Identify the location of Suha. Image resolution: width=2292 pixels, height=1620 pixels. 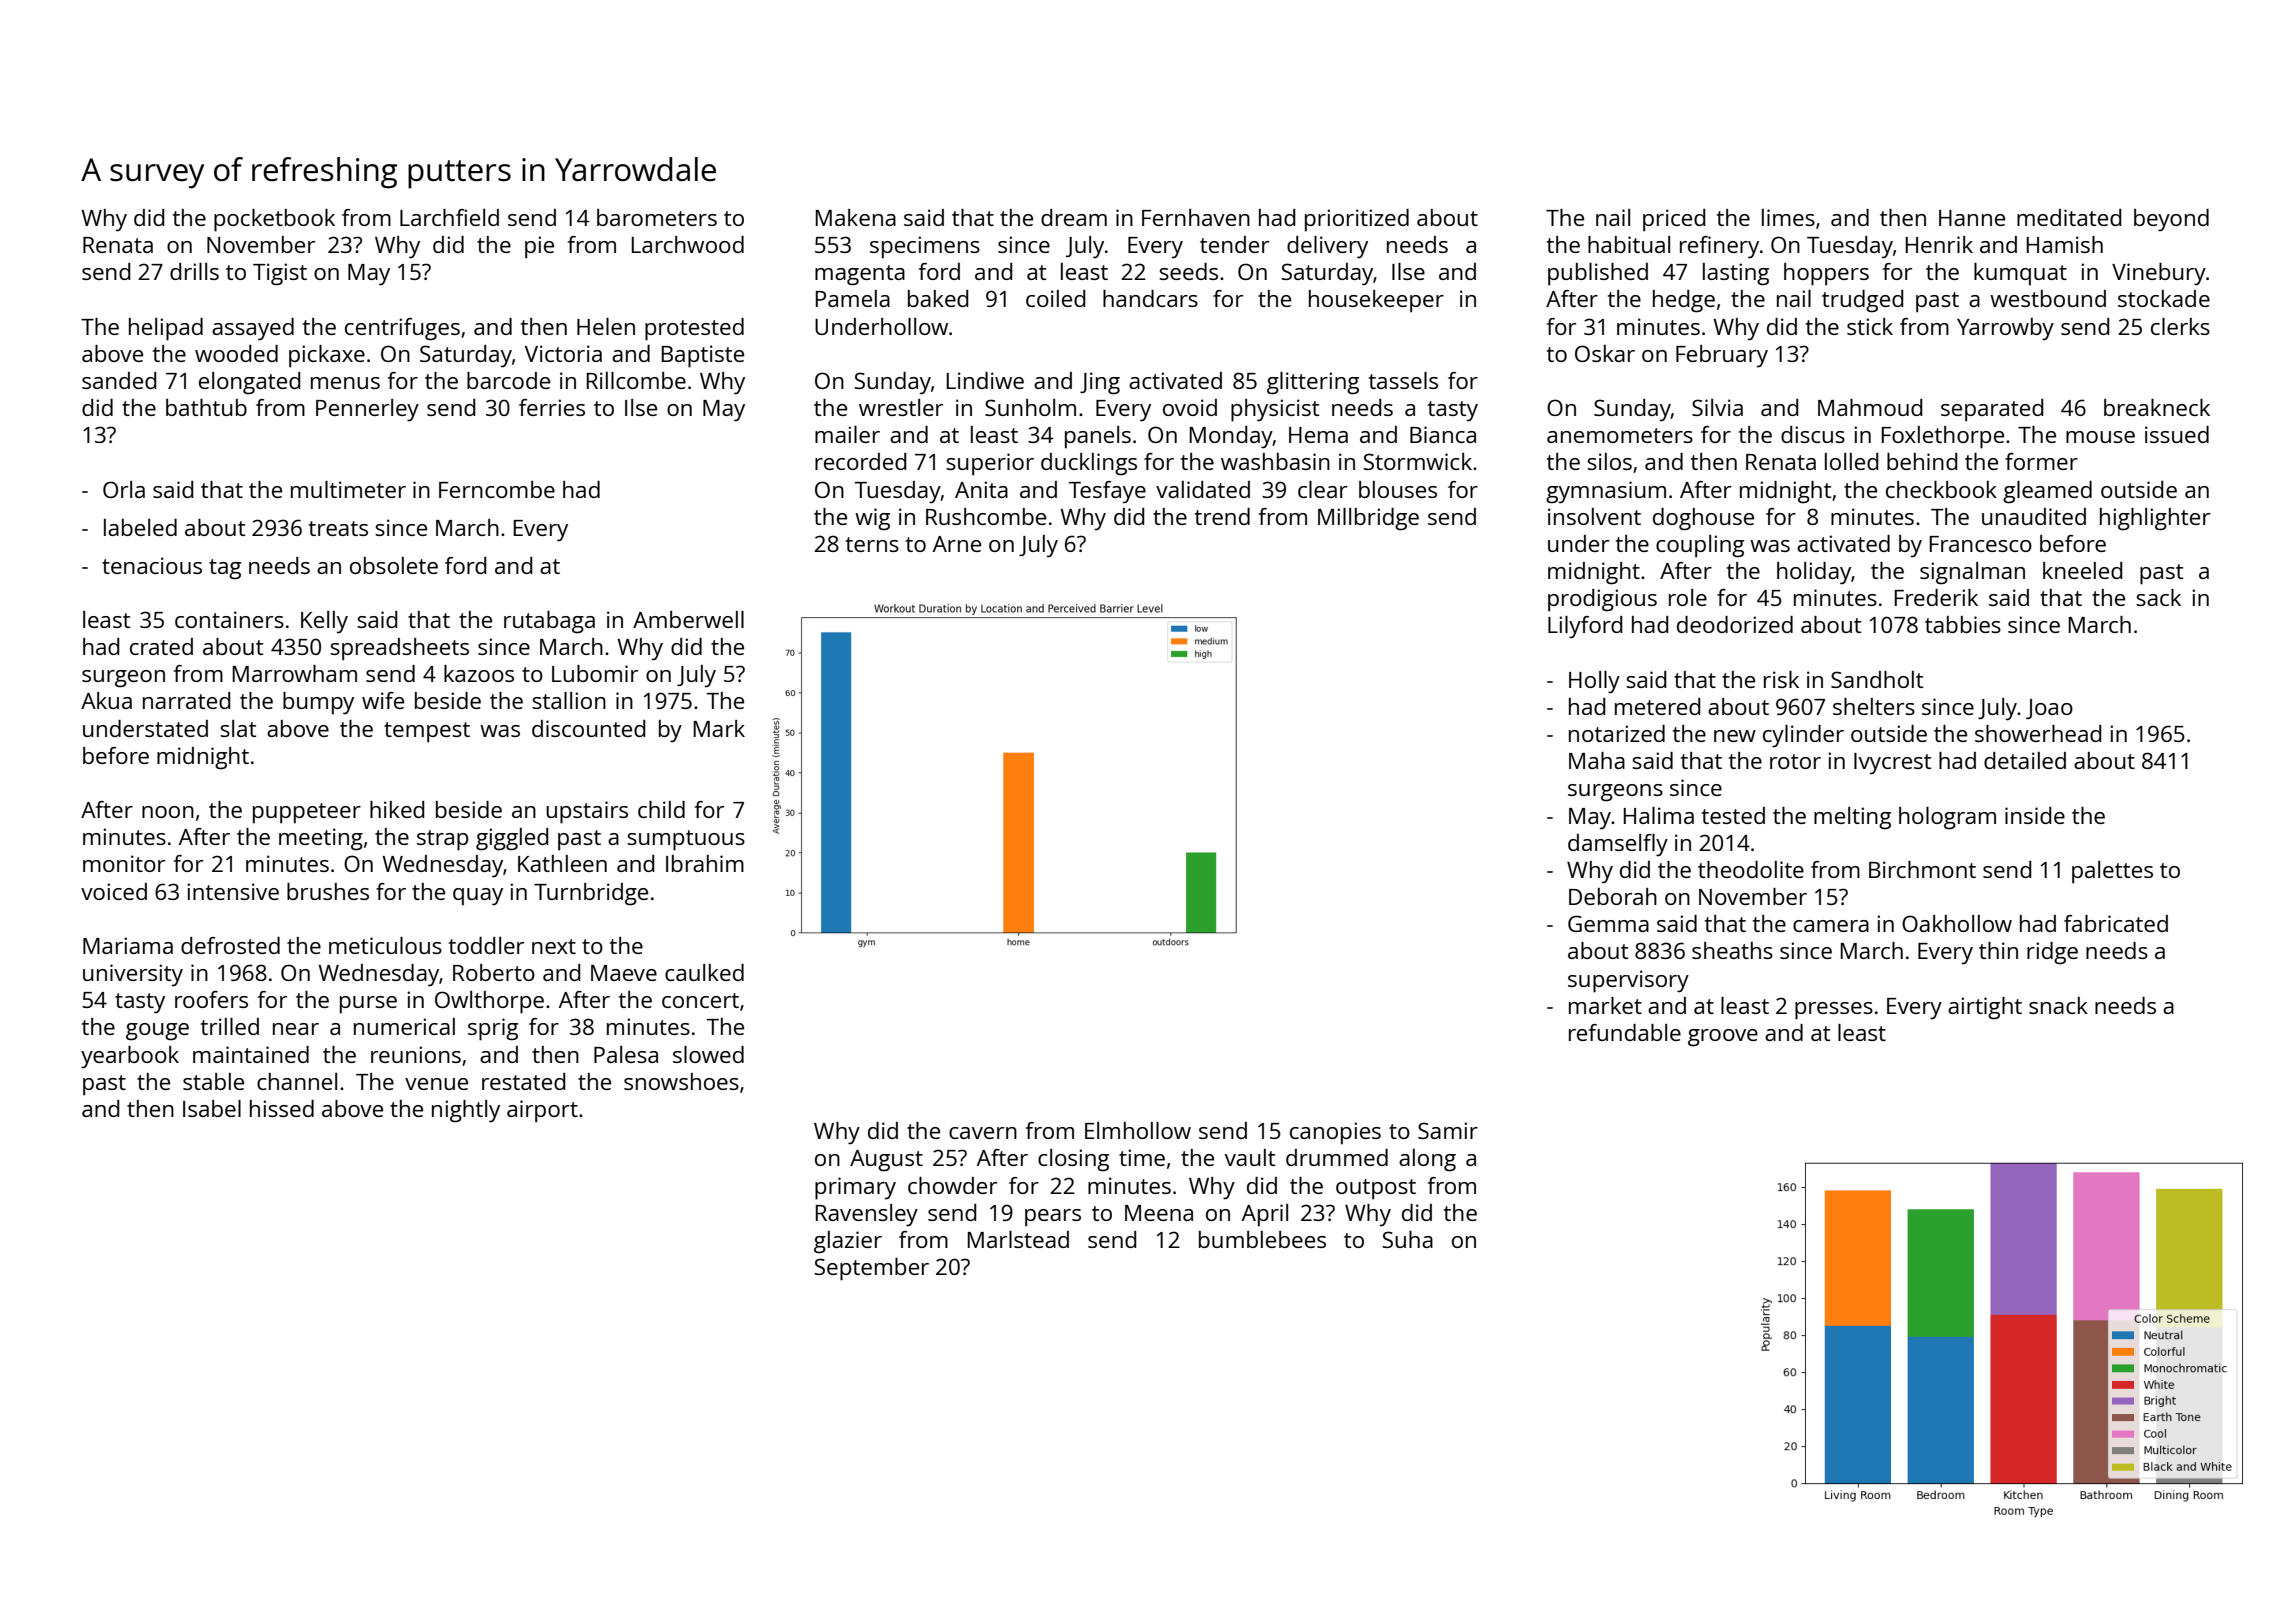
(1407, 1239).
